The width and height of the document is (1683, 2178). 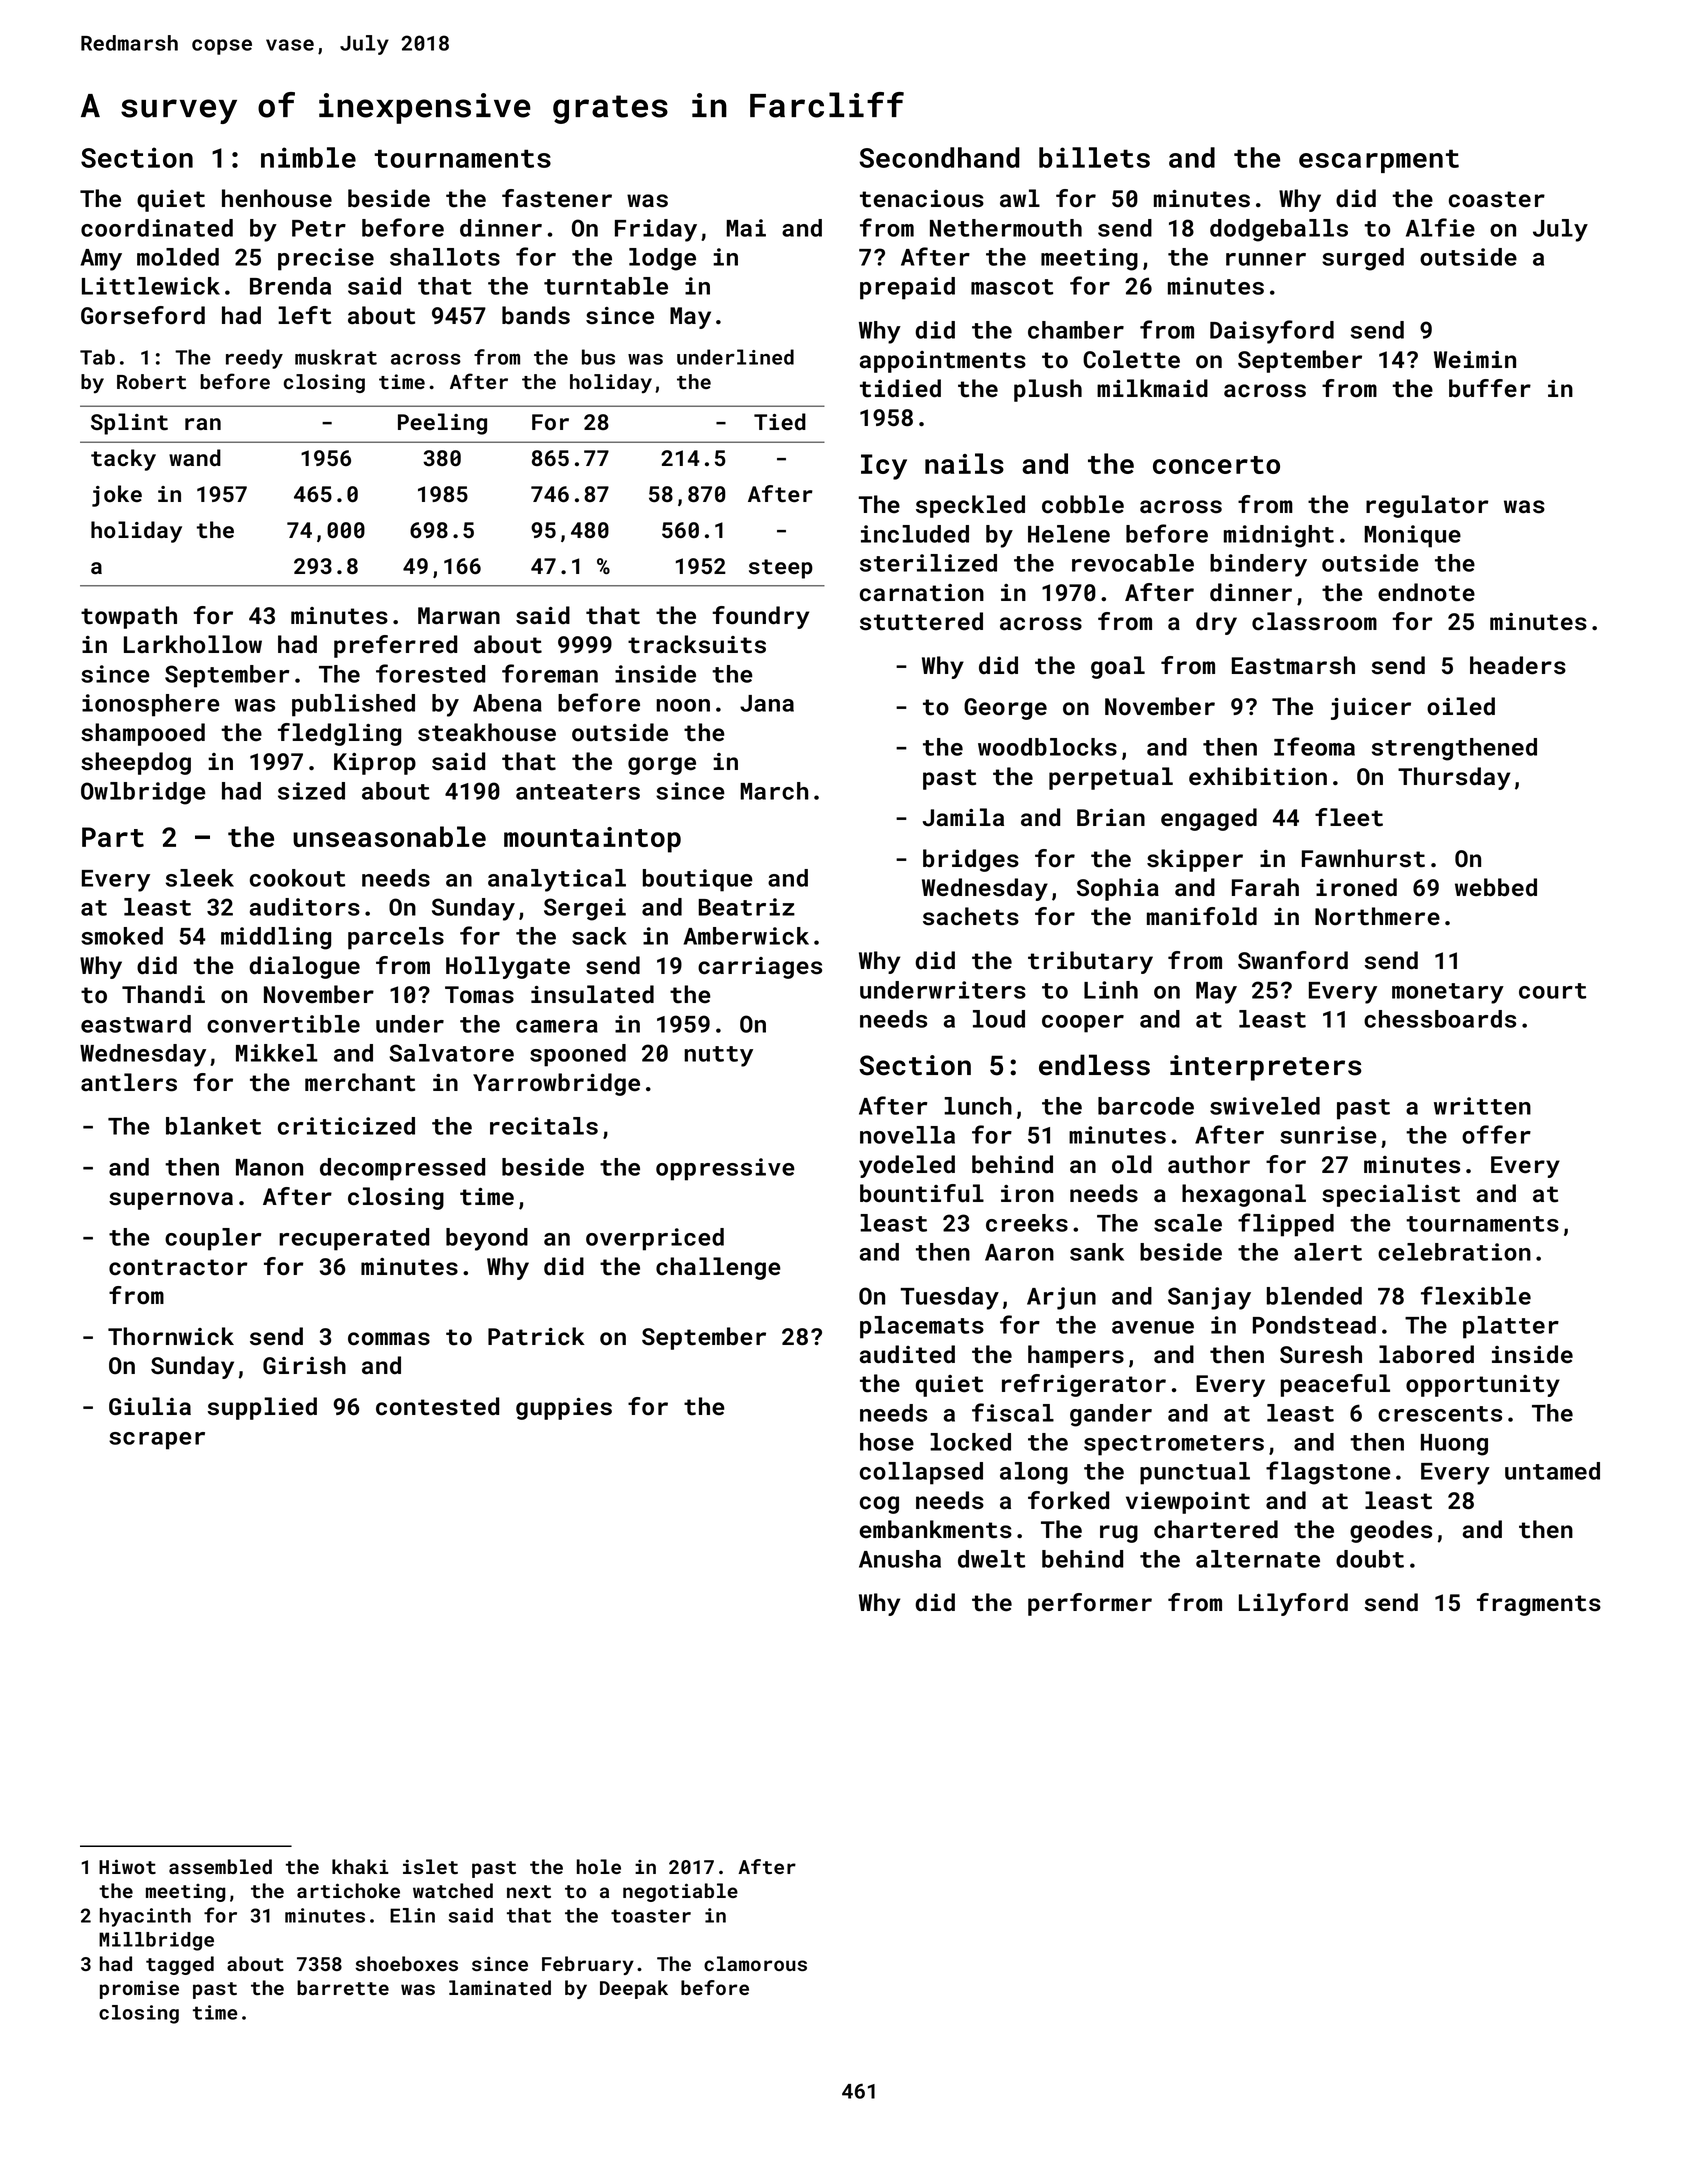 I want to click on assembled, so click(x=220, y=1866).
